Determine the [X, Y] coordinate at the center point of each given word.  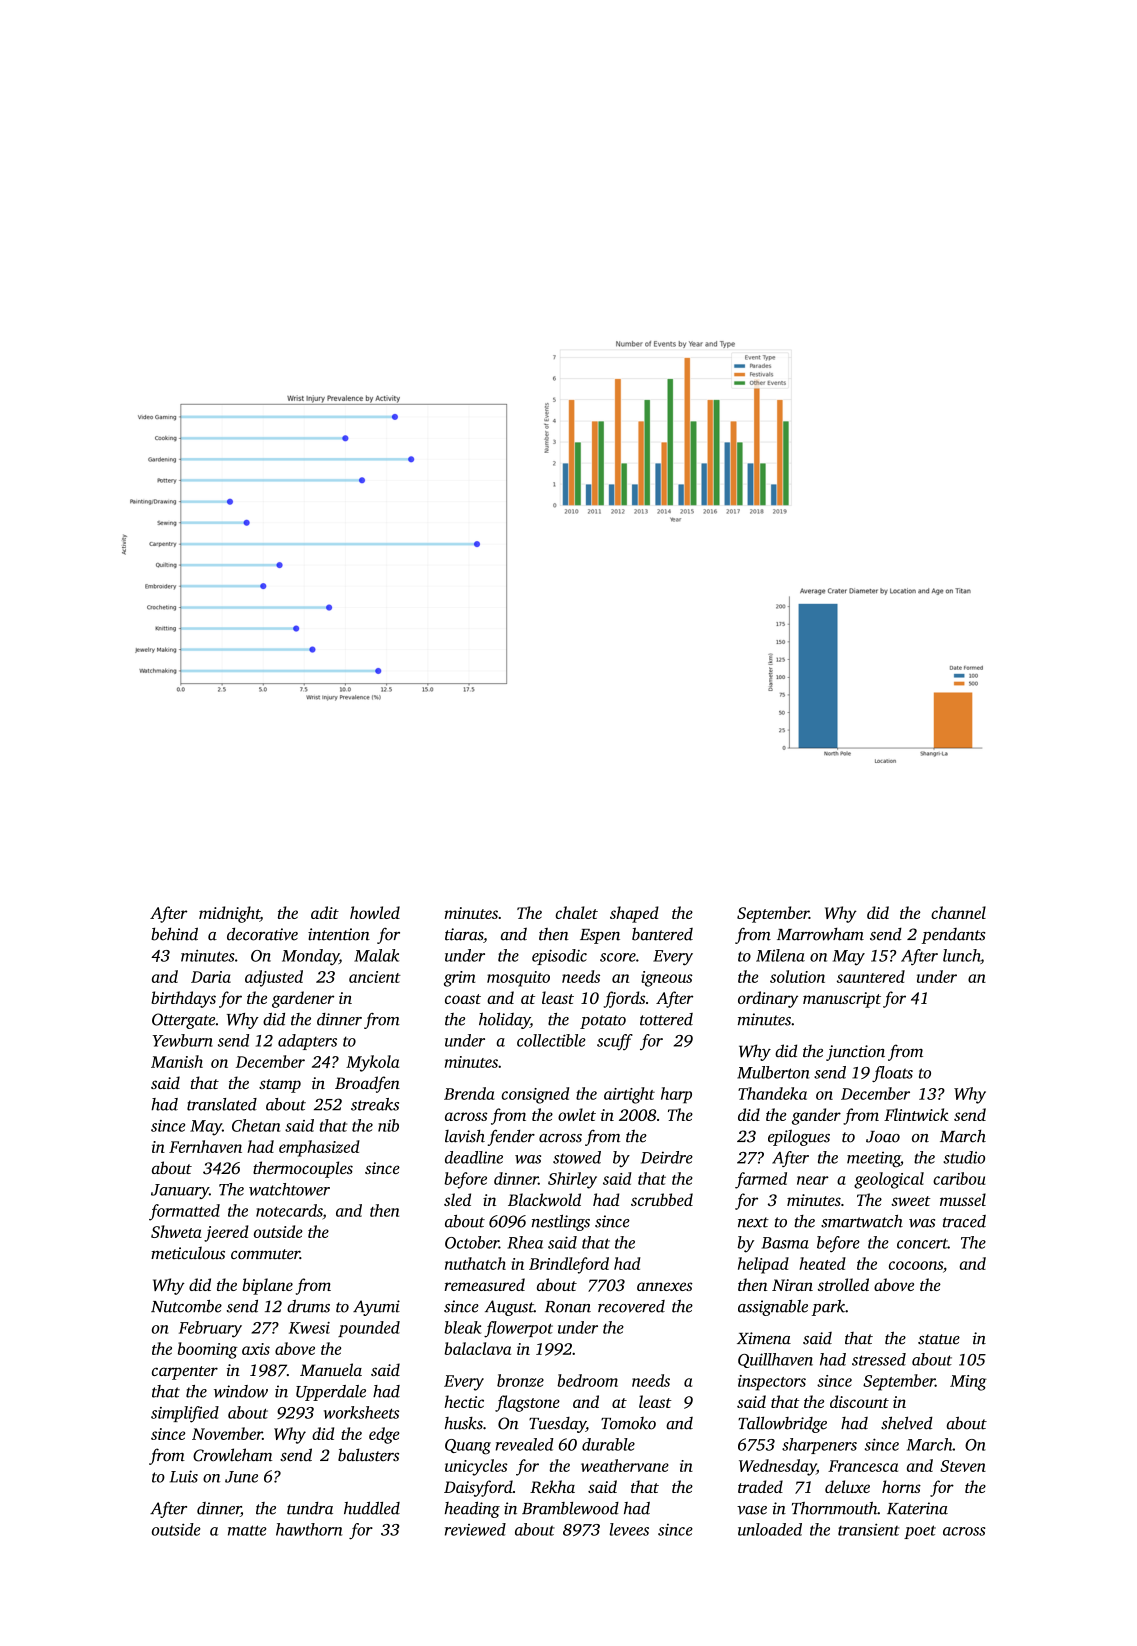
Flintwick [916, 1114]
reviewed [475, 1529]
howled [375, 912]
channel [958, 912]
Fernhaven [205, 1146]
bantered [662, 934]
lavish [465, 1136]
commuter [265, 1254]
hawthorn [309, 1529]
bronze [520, 1380]
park [828, 1308]
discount [859, 1401]
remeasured [484, 1284]
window [241, 1391]
